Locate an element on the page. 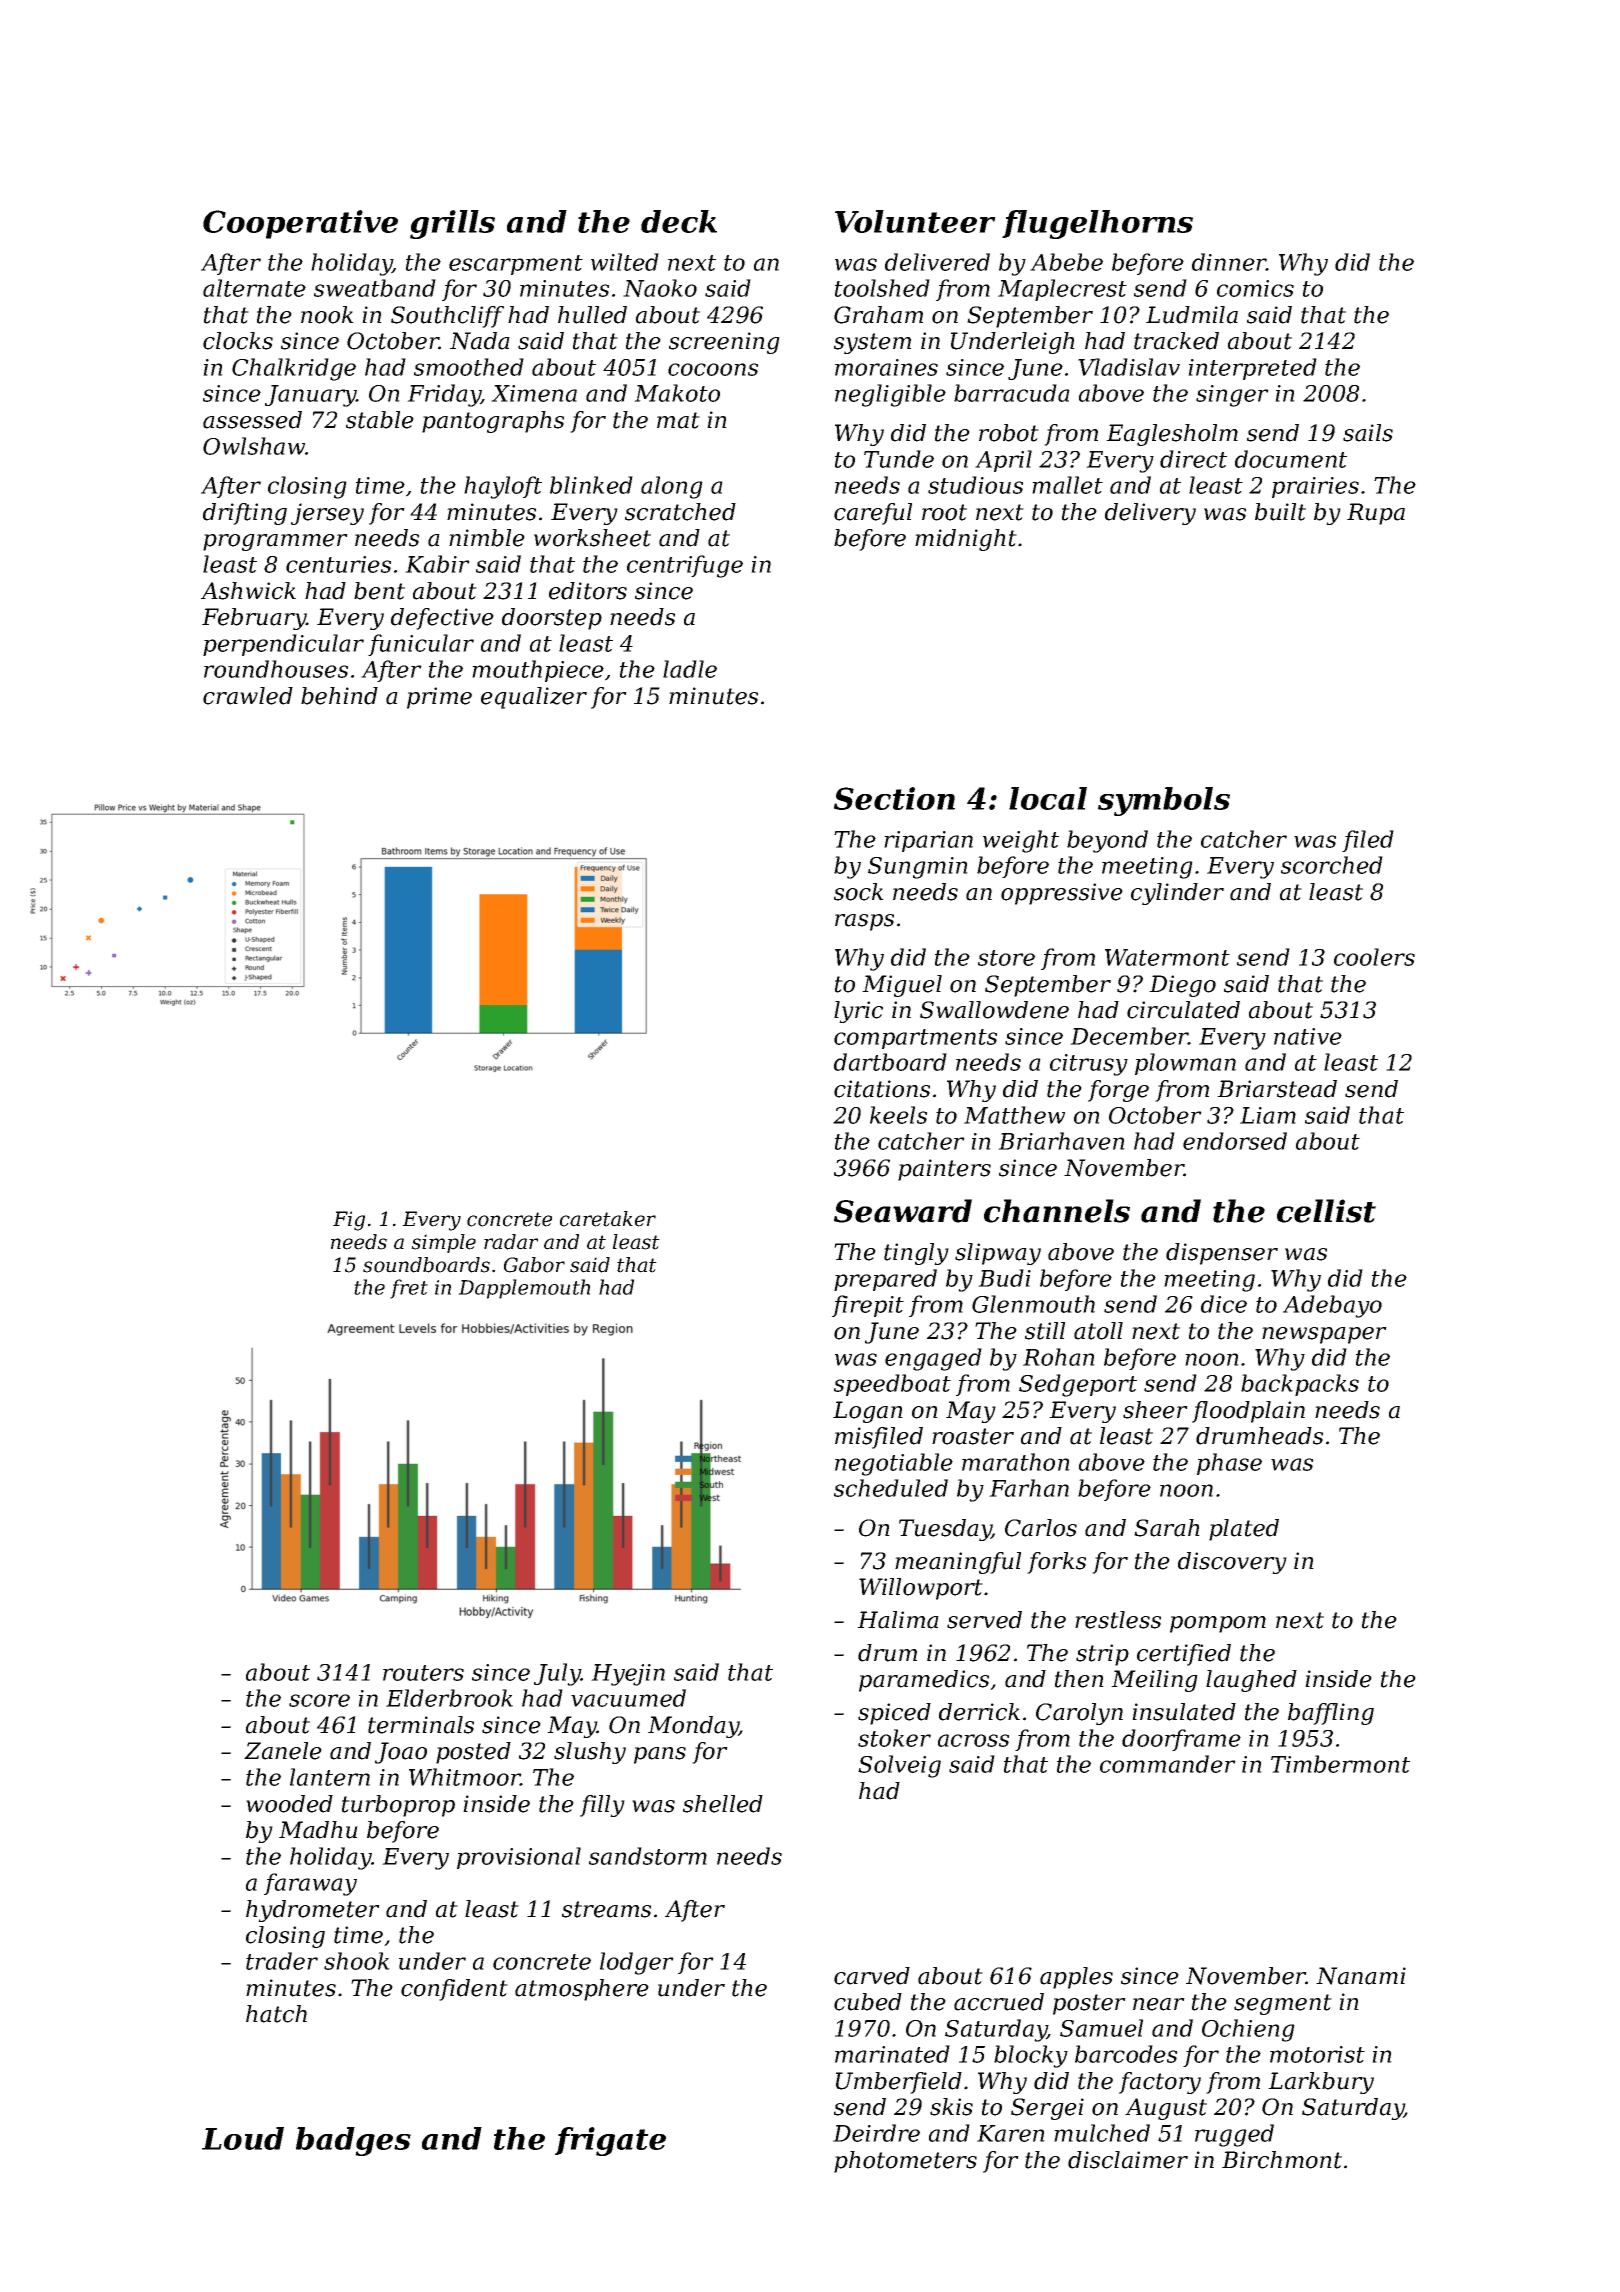  Swallowdene is located at coordinates (994, 1010).
